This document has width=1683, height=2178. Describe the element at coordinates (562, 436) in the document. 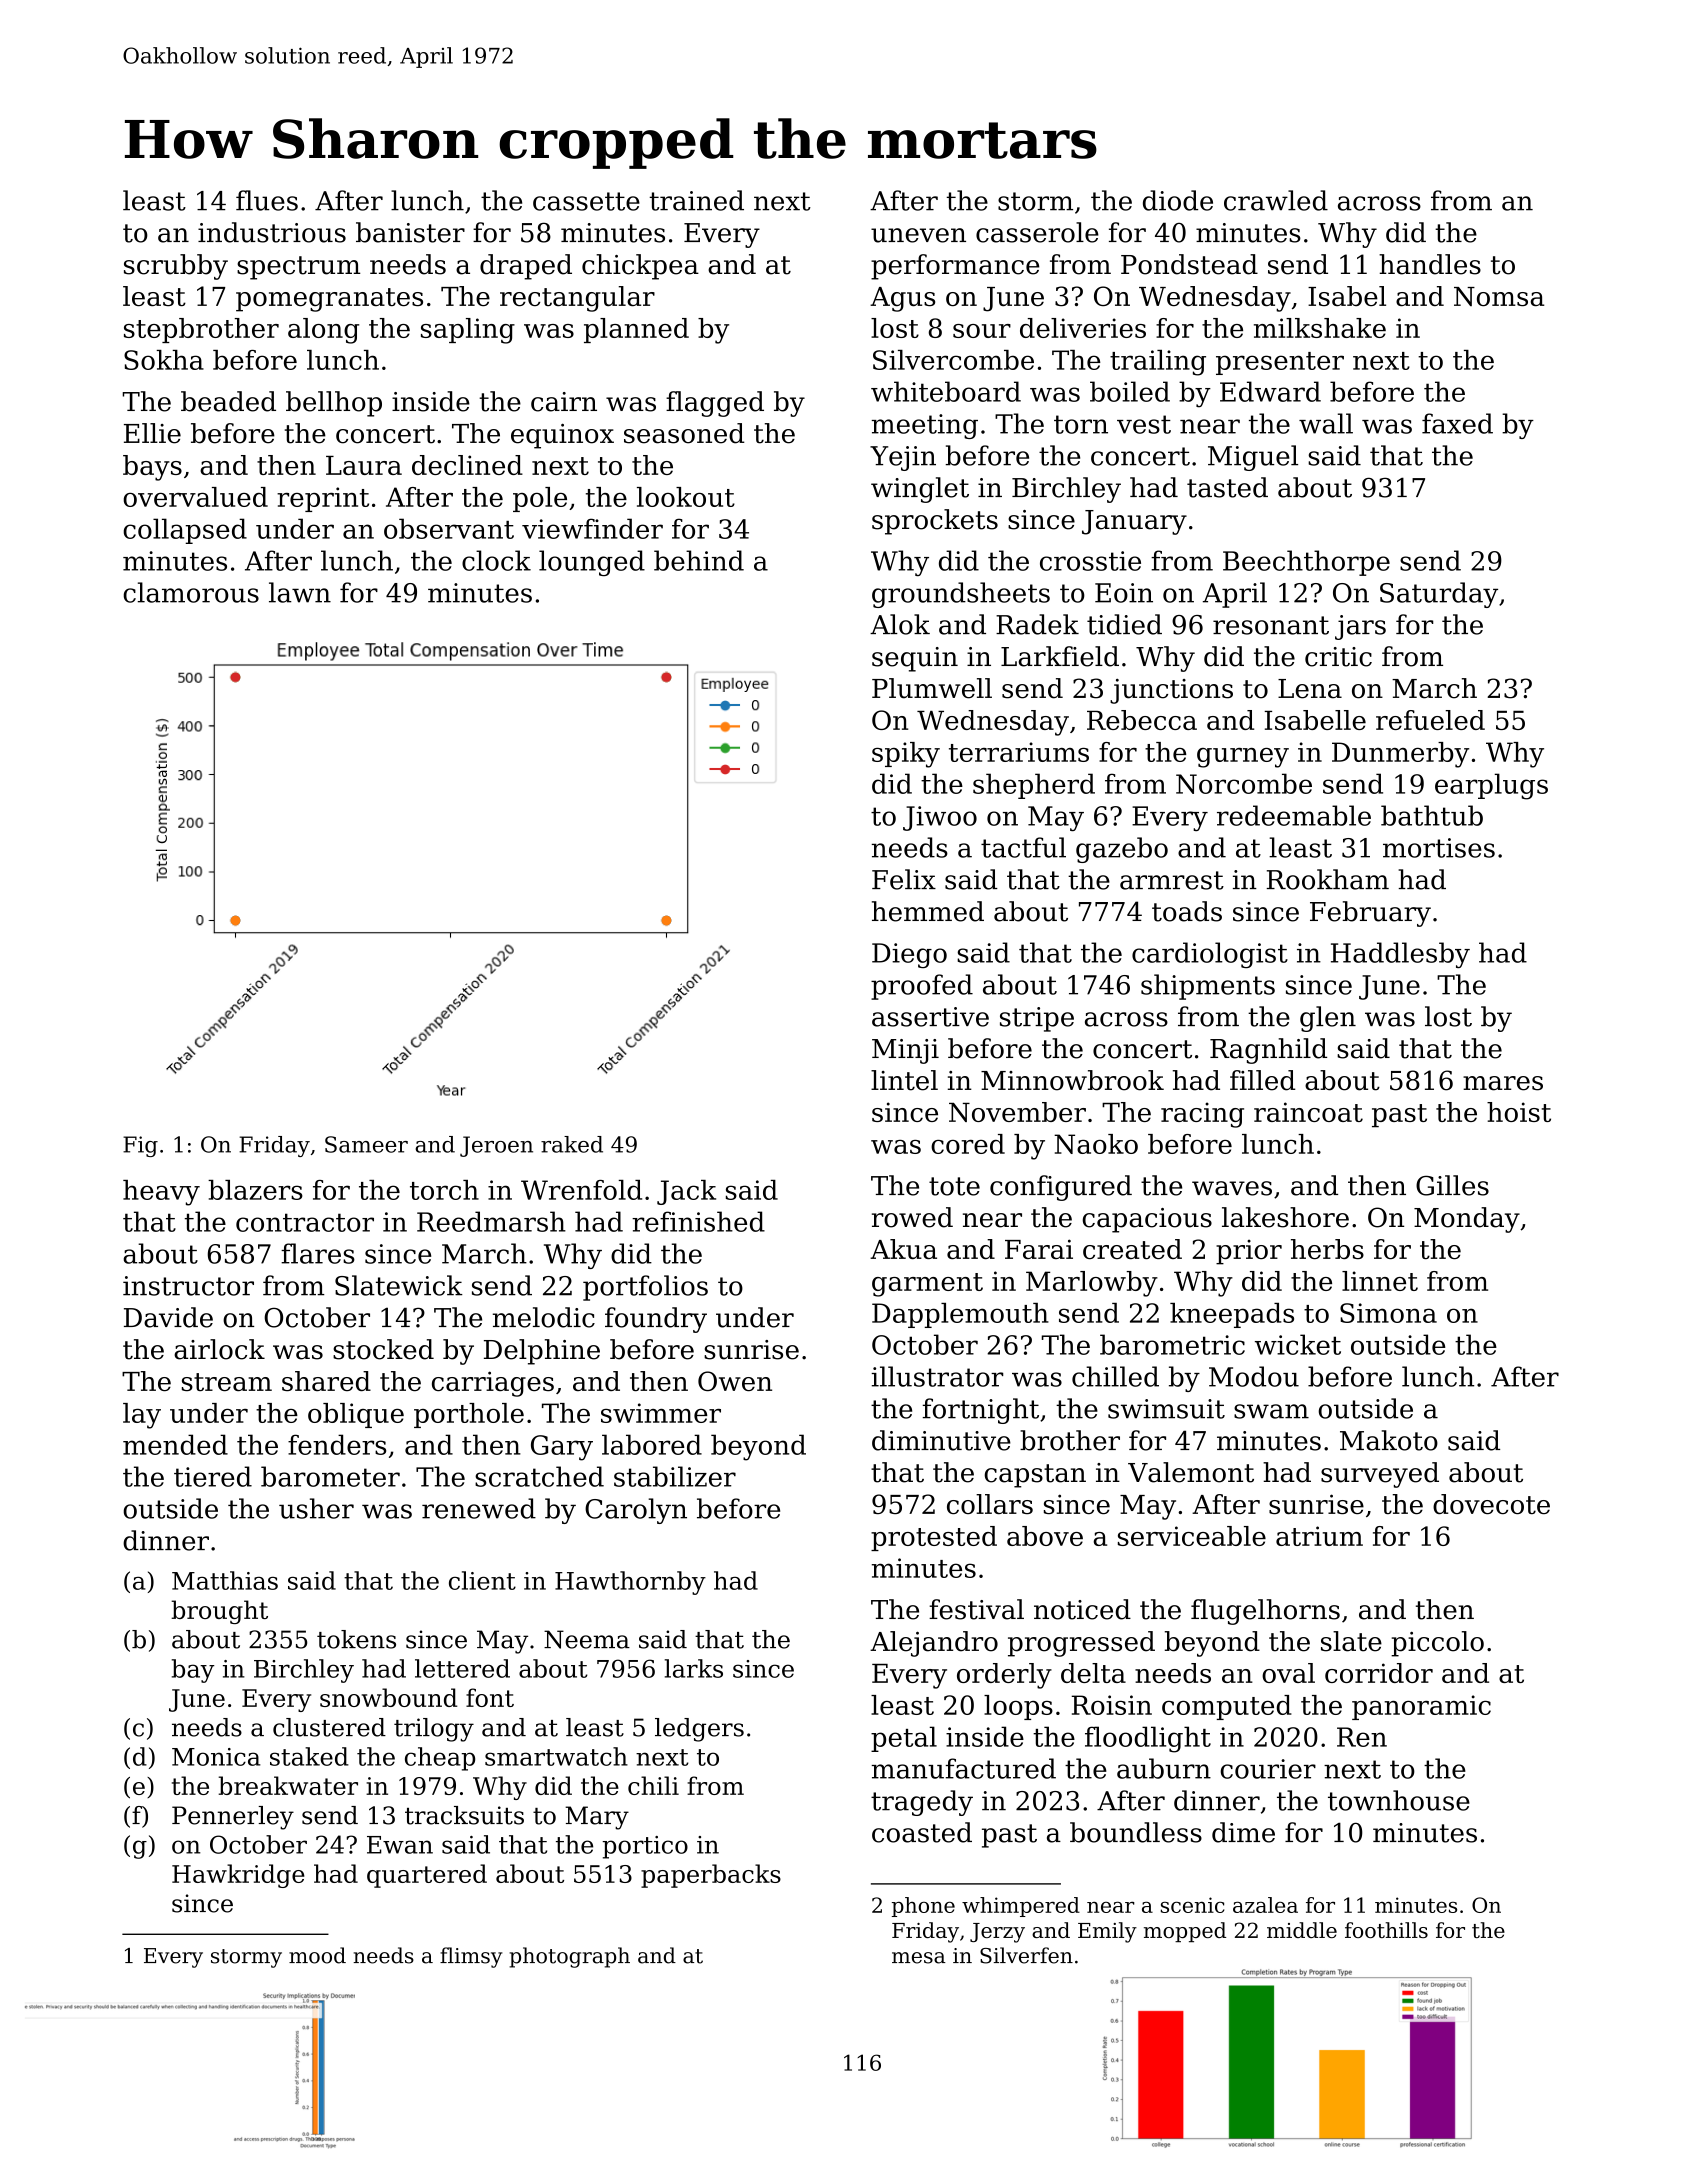

I see `equinox` at that location.
